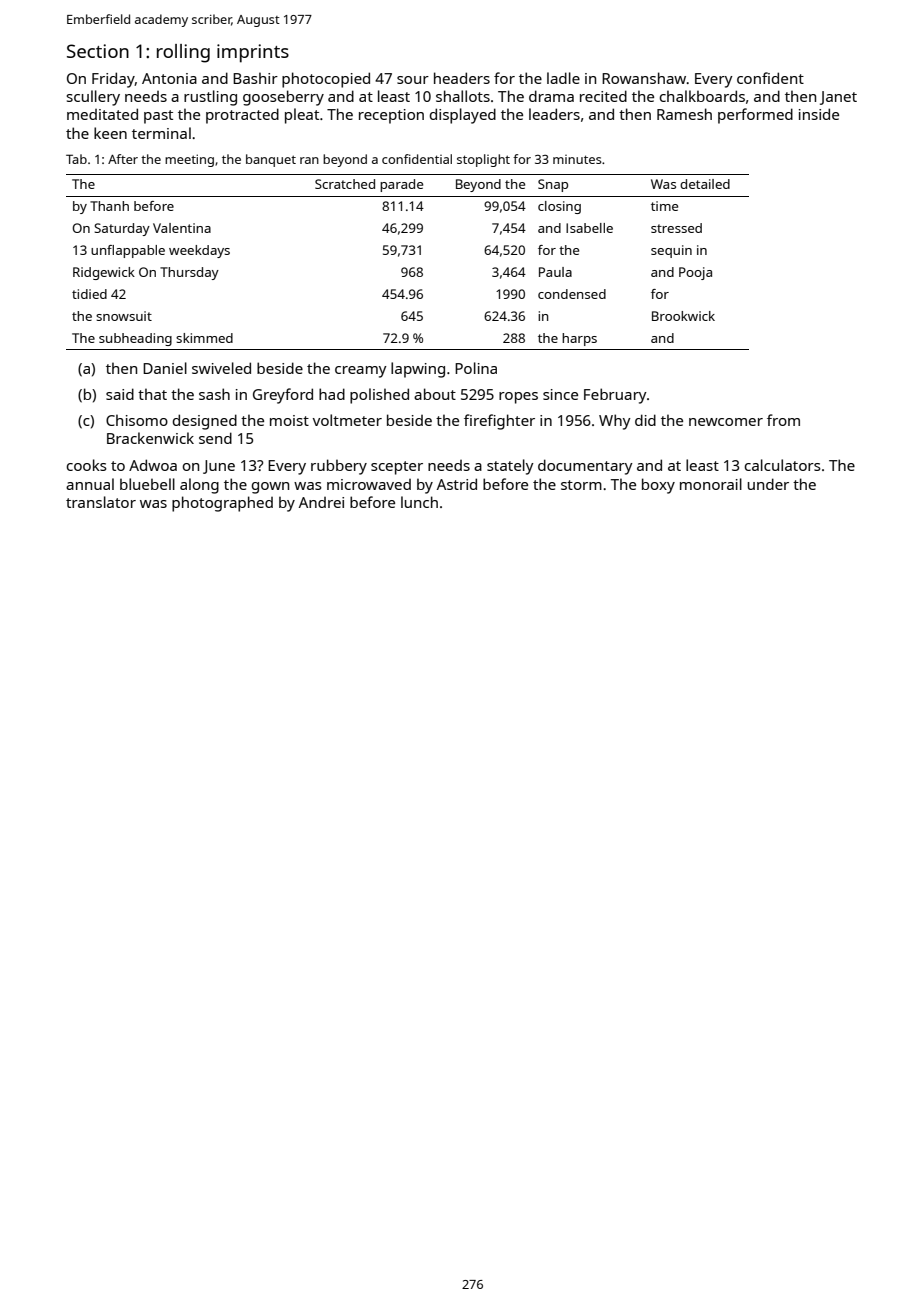 The image size is (924, 1308). What do you see at coordinates (302, 116) in the screenshot?
I see `pleat` at bounding box center [302, 116].
